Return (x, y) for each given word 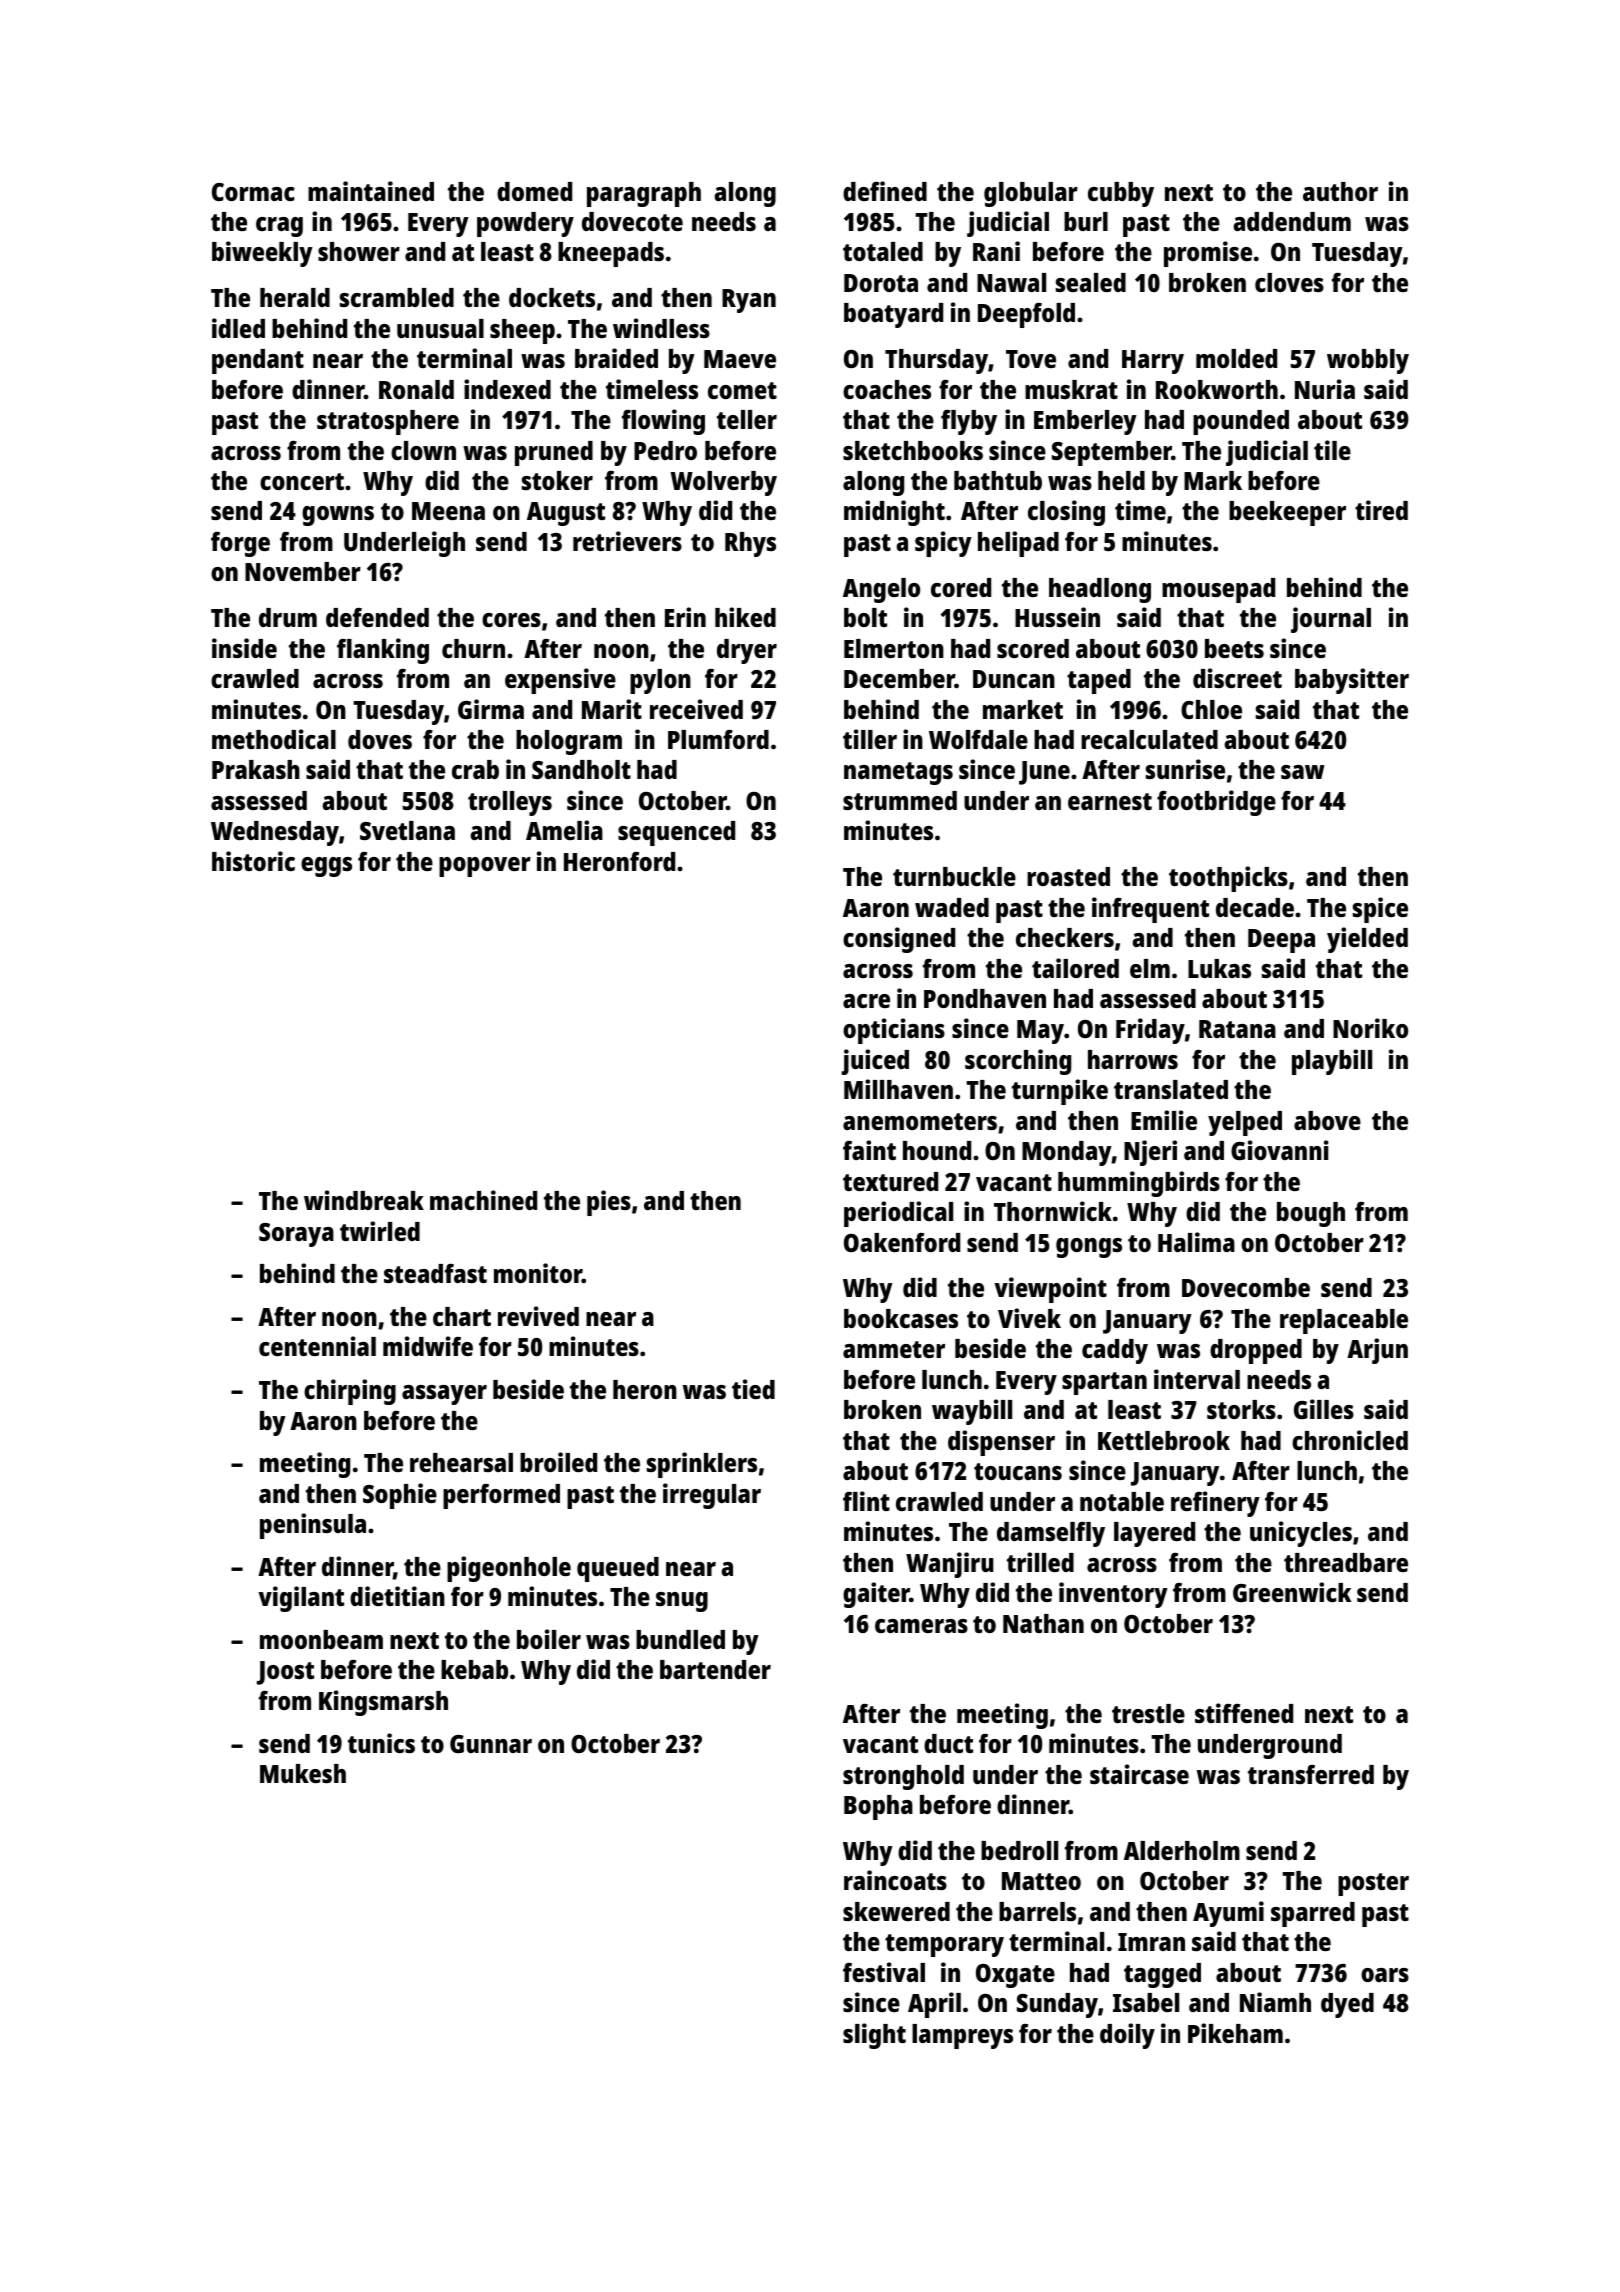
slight (874, 2036)
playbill (1332, 1062)
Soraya (296, 1235)
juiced (875, 1062)
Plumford (718, 739)
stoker (557, 480)
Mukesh (303, 1773)
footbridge (1216, 803)
